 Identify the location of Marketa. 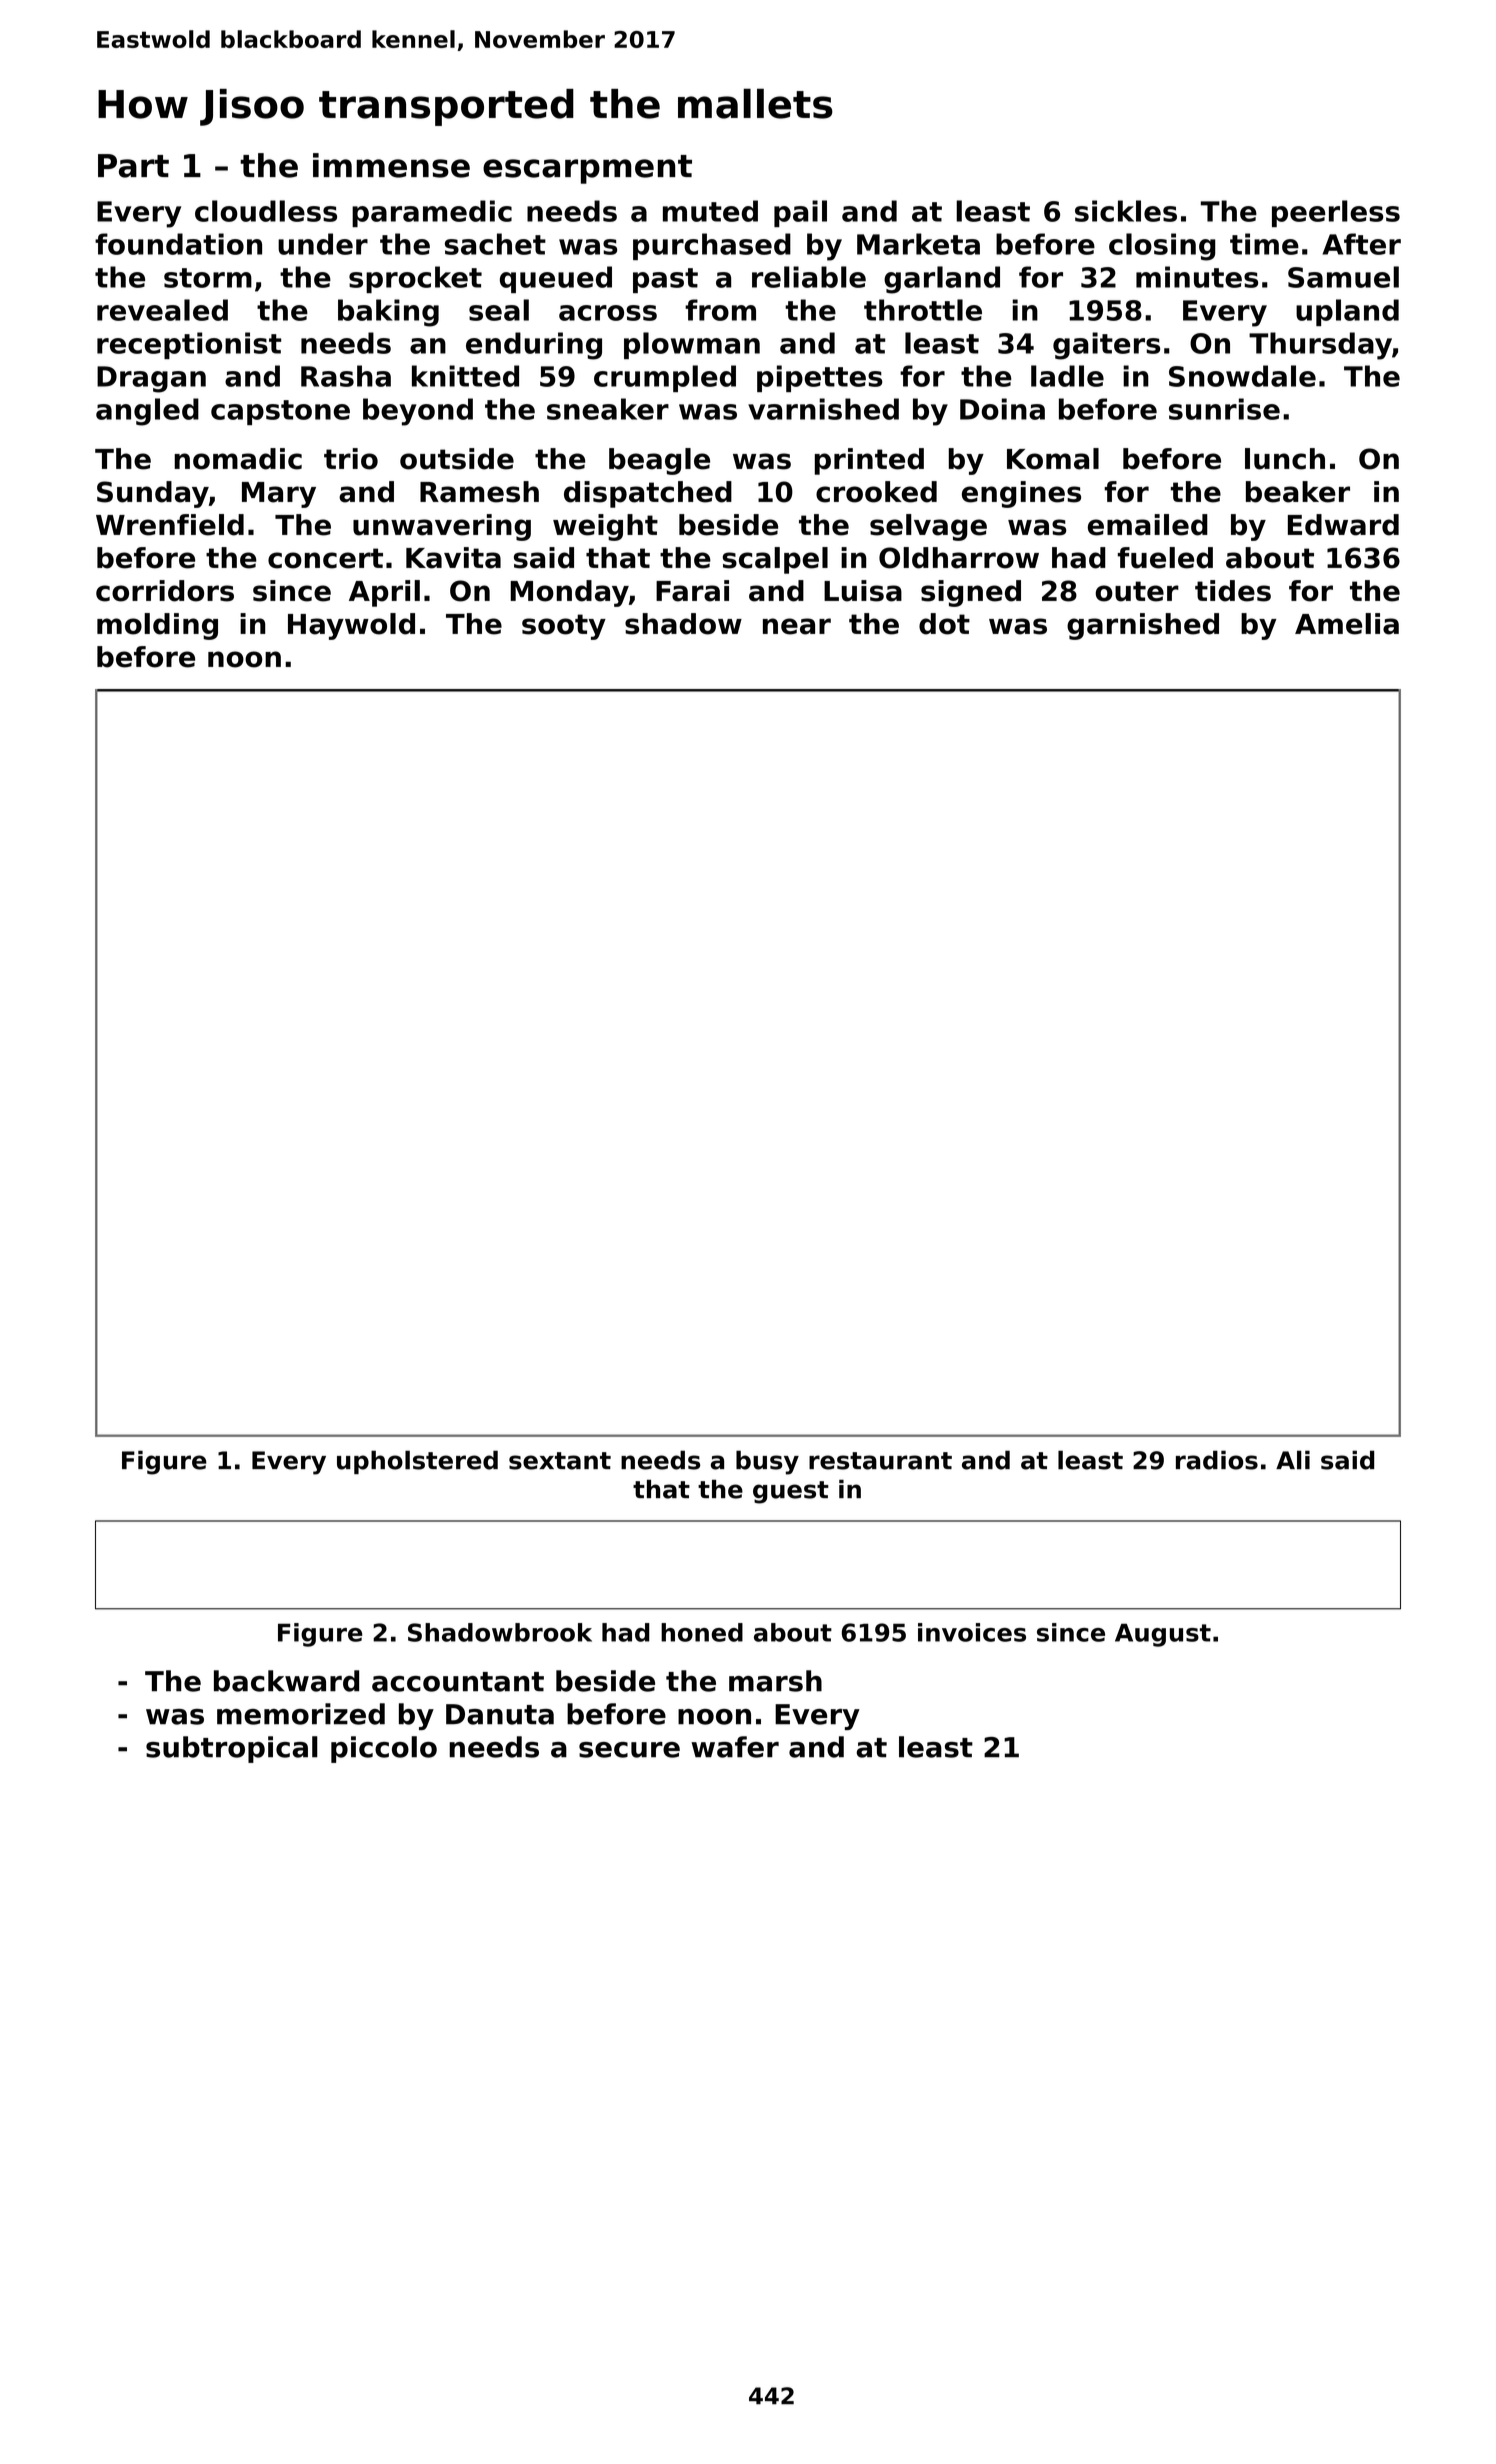
(918, 244).
